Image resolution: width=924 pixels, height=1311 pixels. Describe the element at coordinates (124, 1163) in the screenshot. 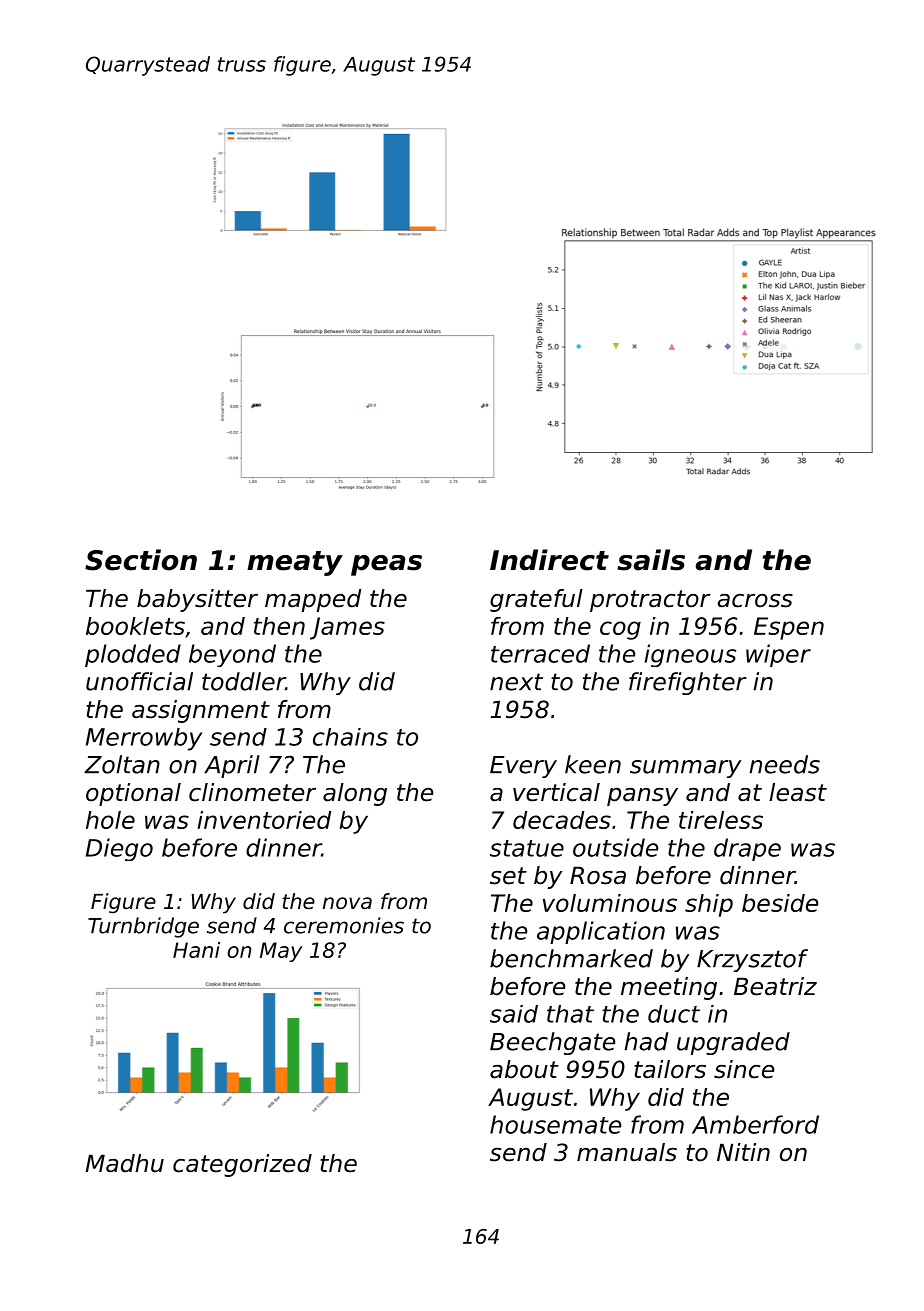

I see `Madhu` at that location.
